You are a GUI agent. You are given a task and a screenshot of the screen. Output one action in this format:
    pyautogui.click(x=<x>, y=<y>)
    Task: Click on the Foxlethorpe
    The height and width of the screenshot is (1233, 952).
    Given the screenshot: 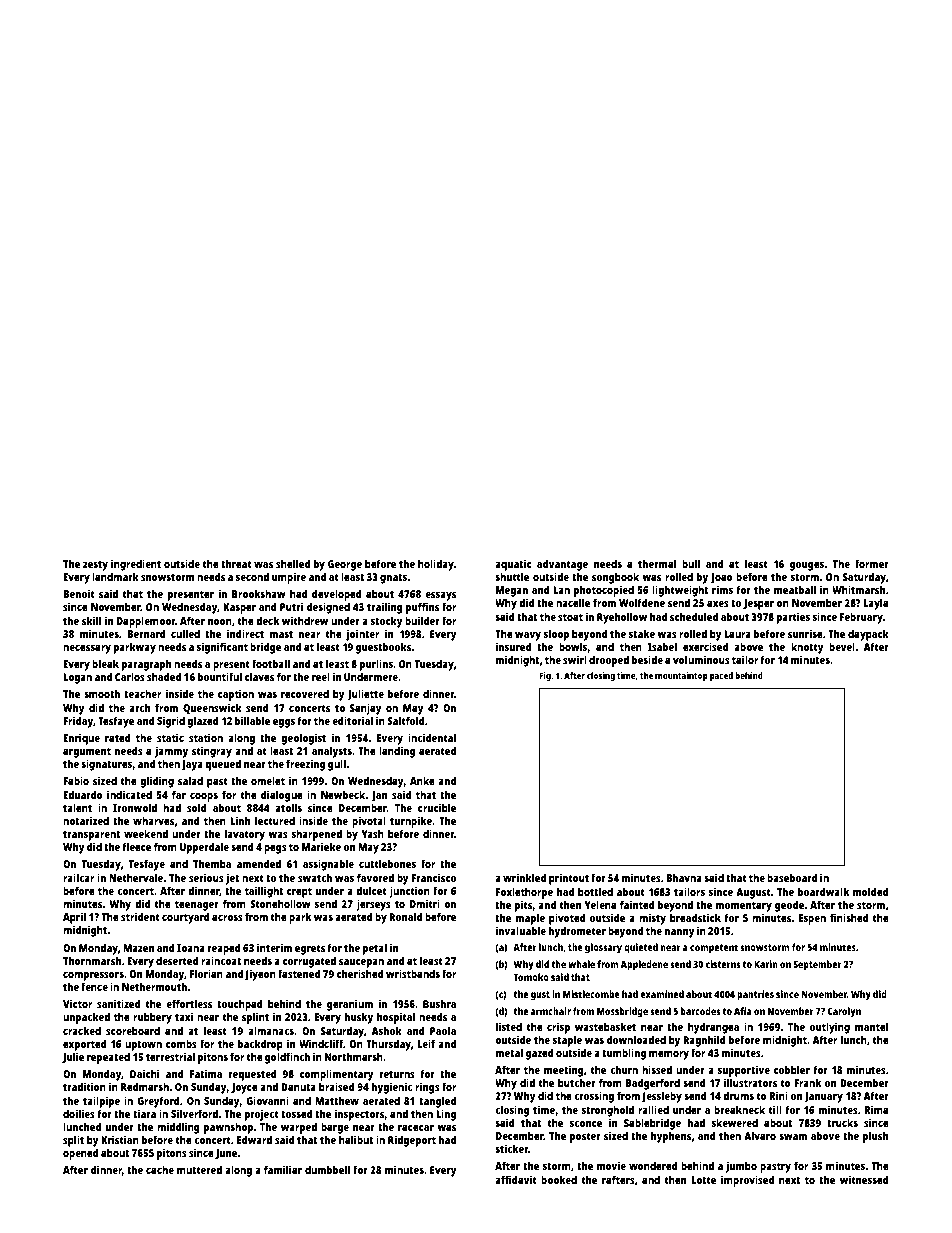 What is the action you would take?
    pyautogui.click(x=524, y=893)
